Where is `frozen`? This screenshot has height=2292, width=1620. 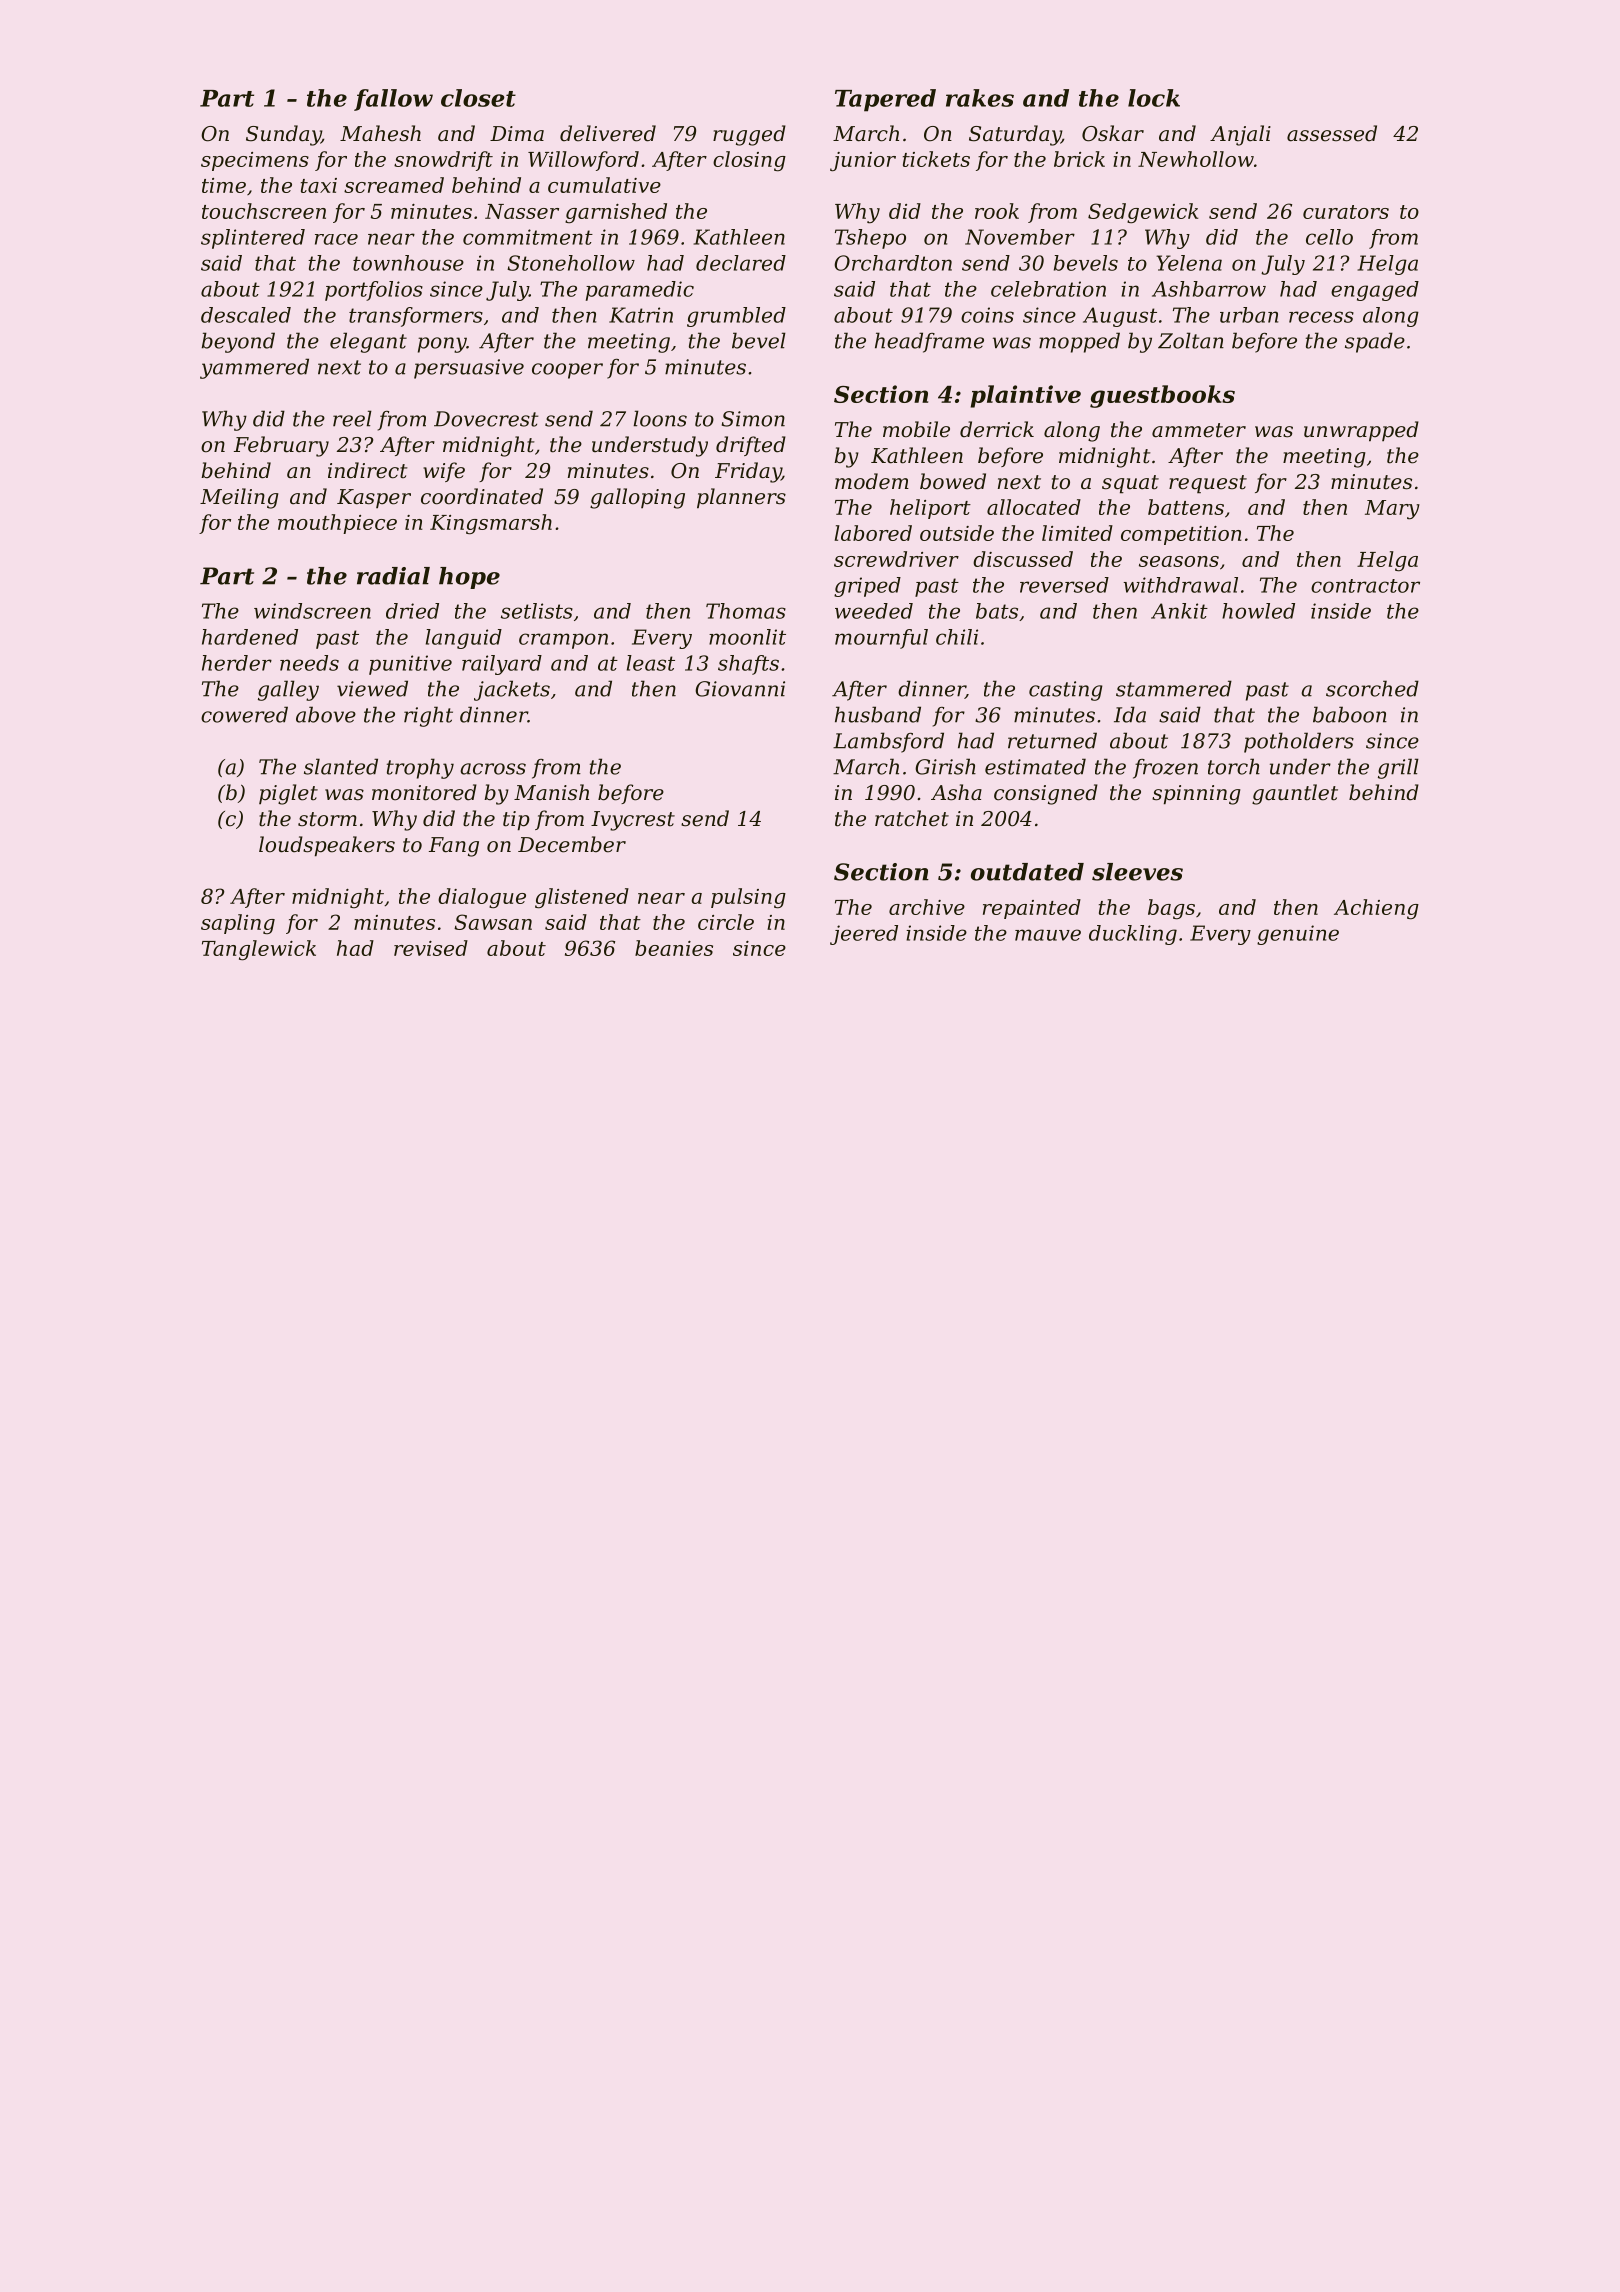 frozen is located at coordinates (1165, 769).
